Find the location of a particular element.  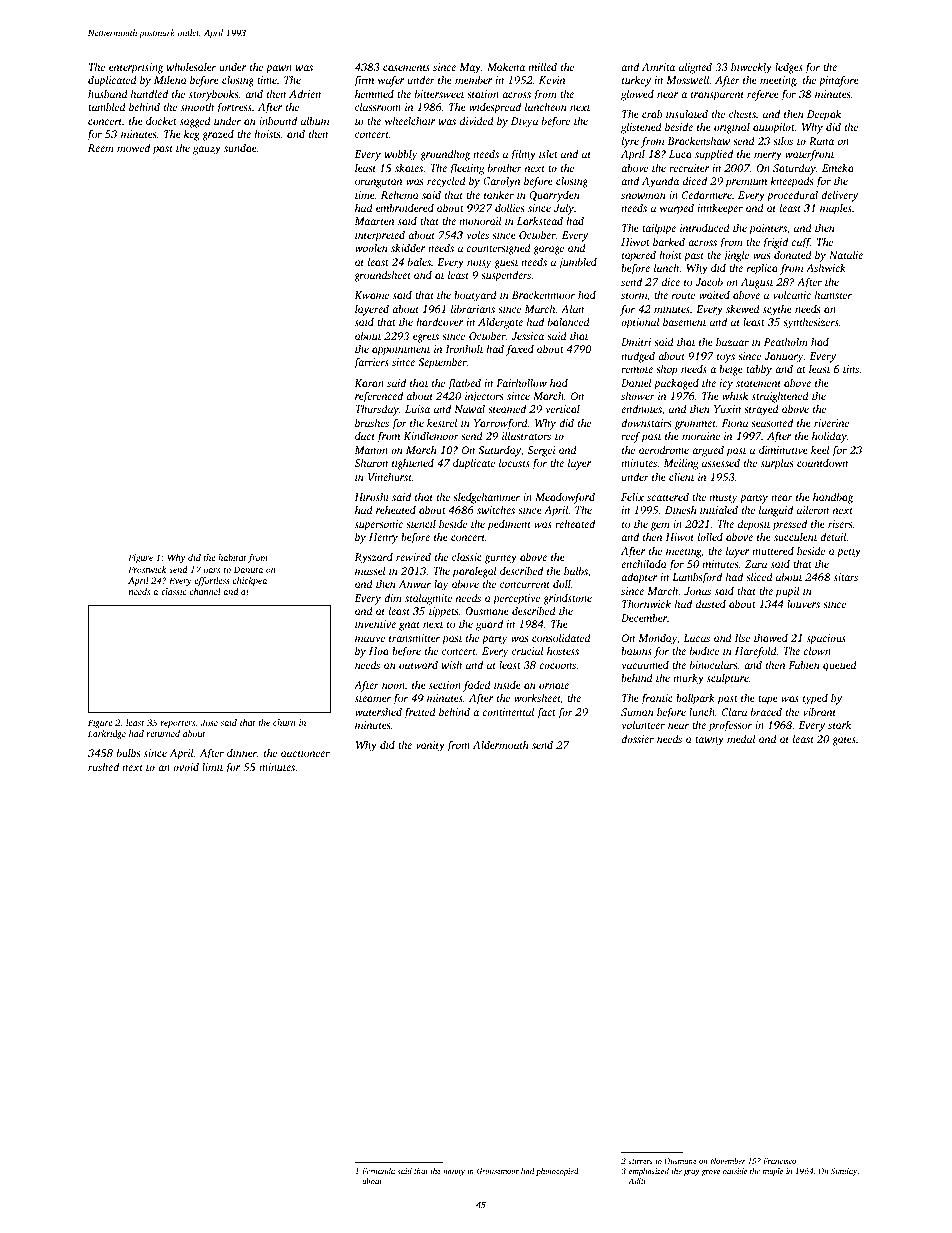

Fernanda is located at coordinates (378, 1171).
